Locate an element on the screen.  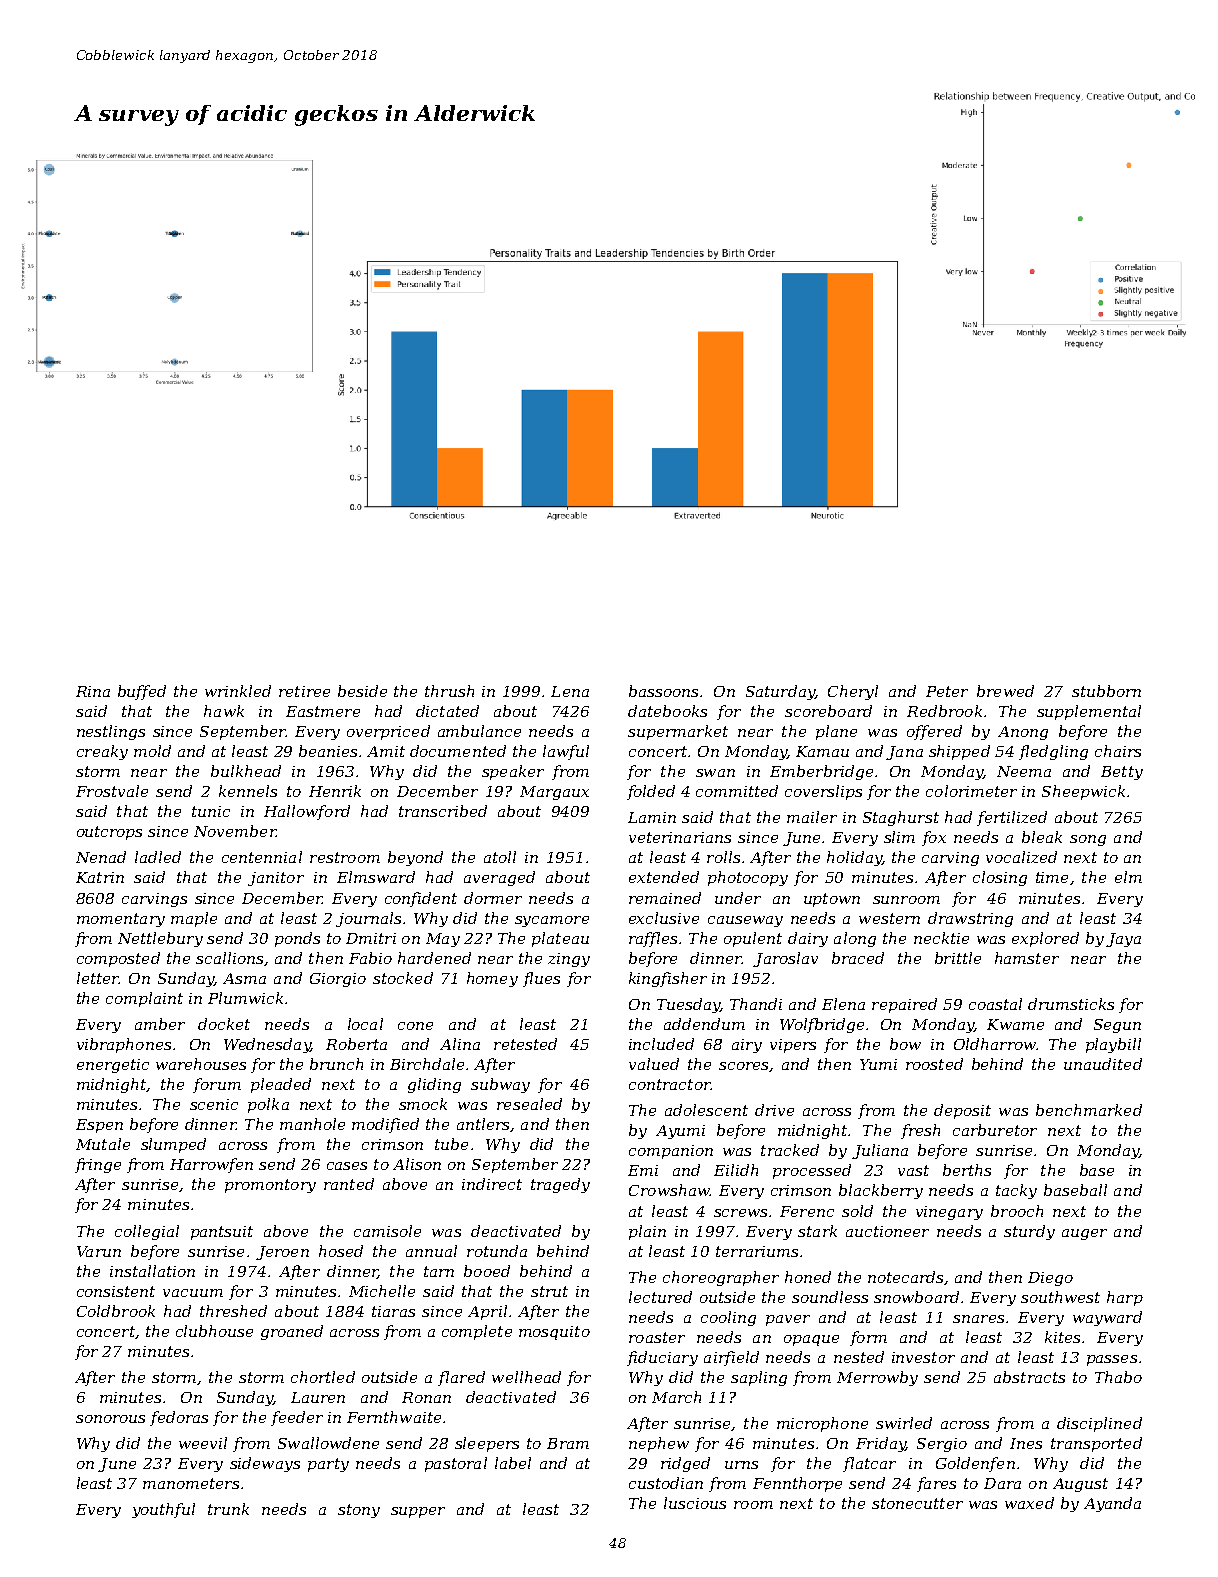
luscious is located at coordinates (695, 1503).
